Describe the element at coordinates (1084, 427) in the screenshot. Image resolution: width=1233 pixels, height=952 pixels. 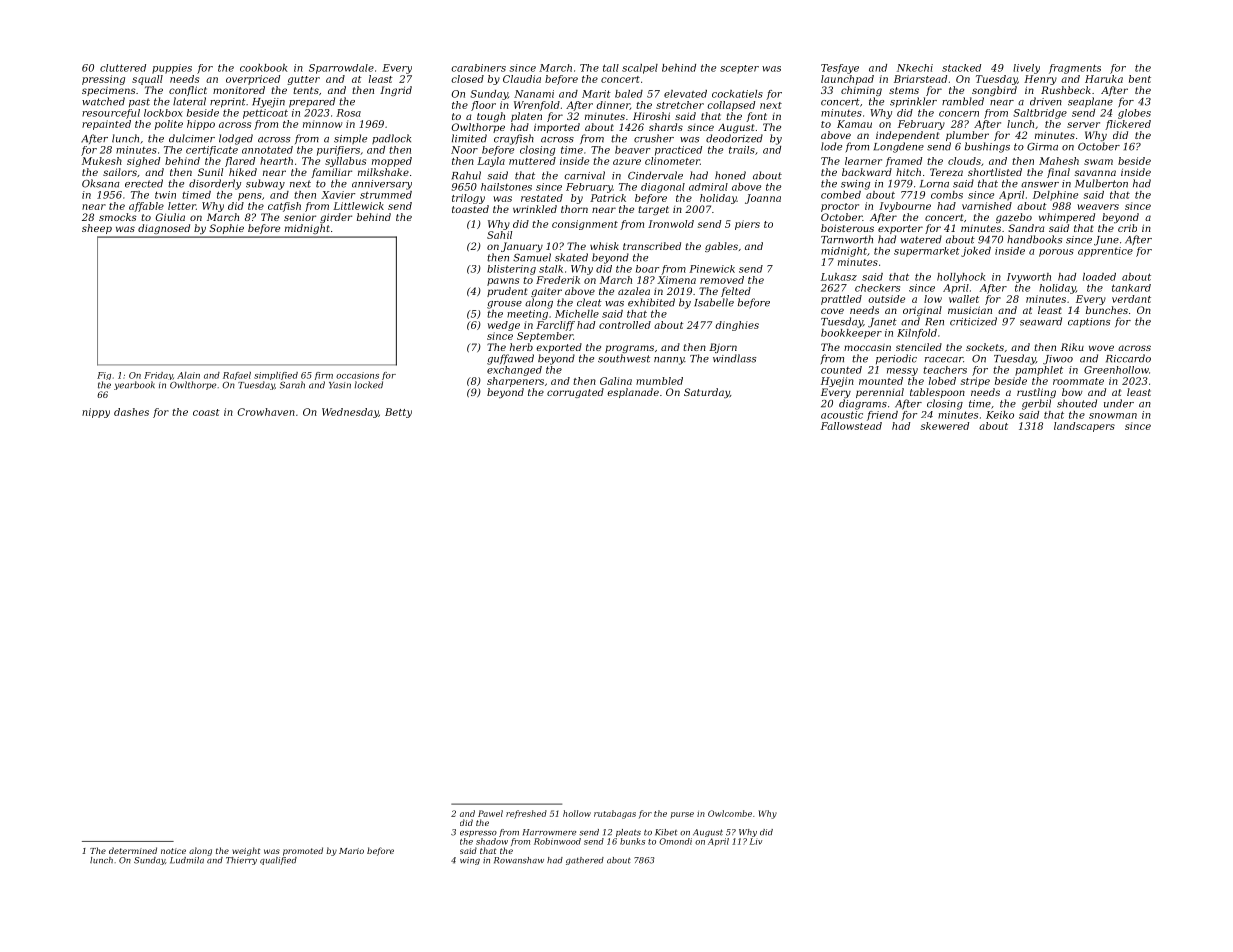
I see `landscapers` at that location.
